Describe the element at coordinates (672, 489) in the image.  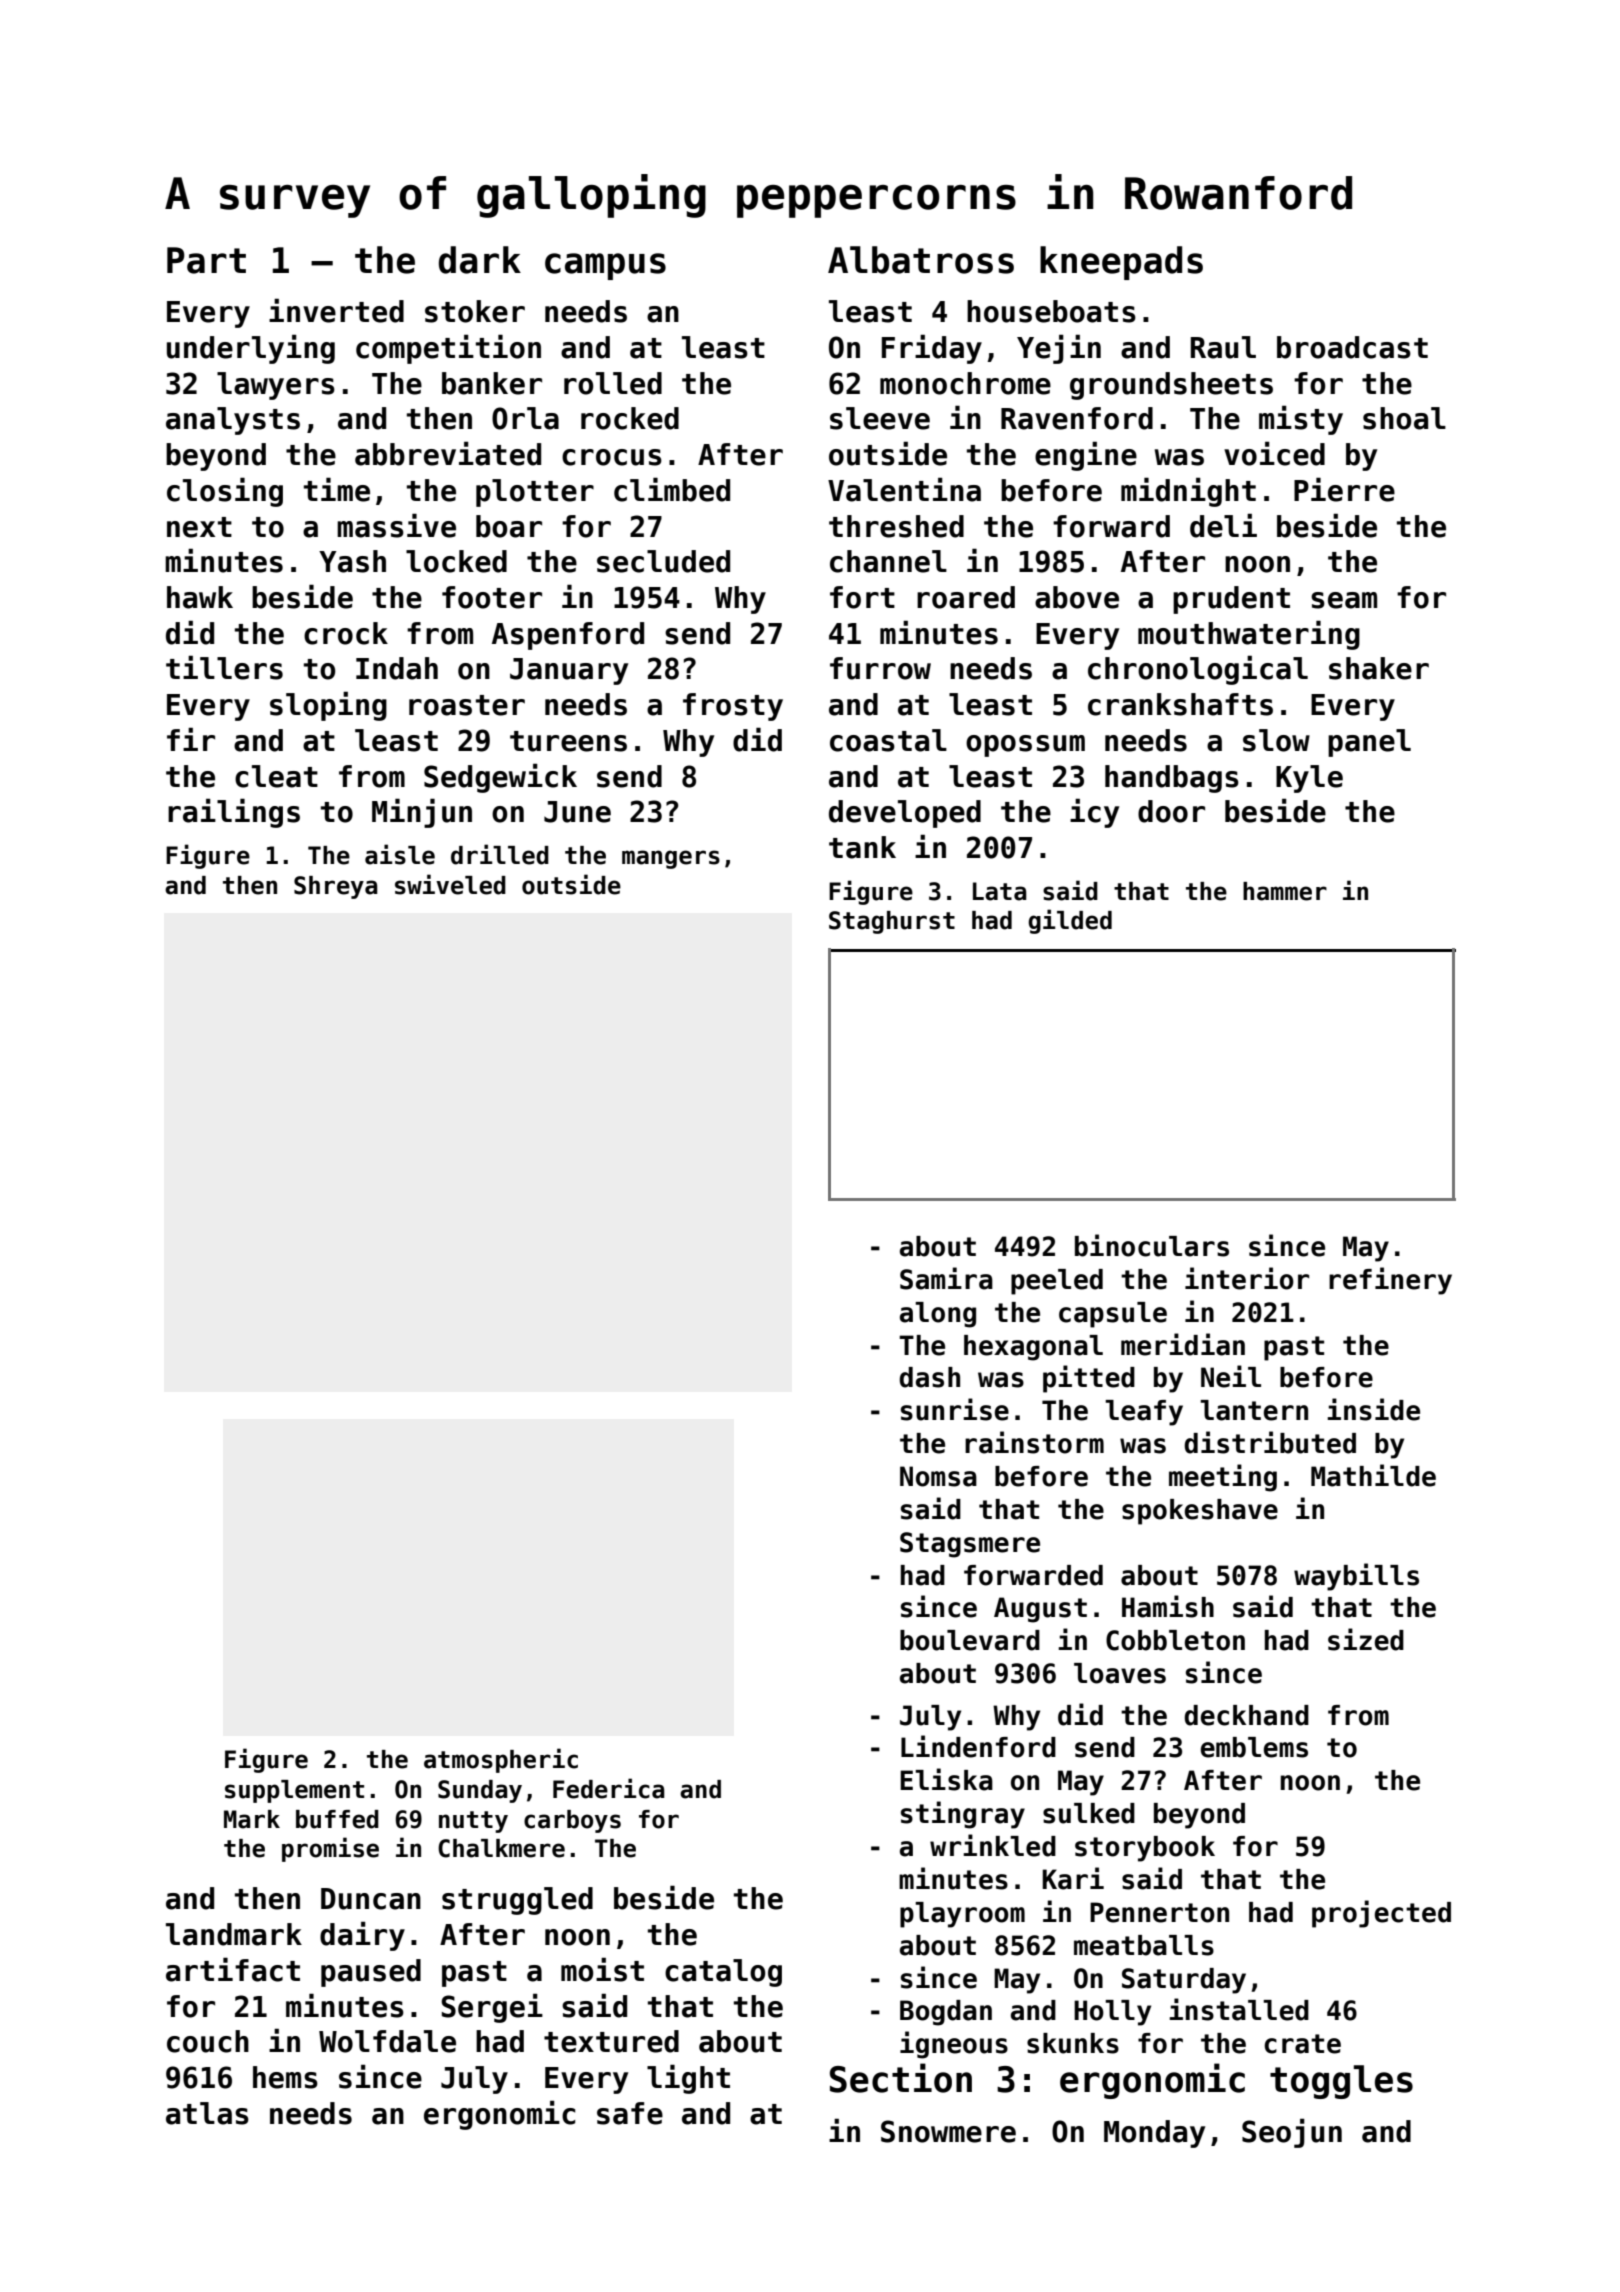
I see `climbed` at that location.
